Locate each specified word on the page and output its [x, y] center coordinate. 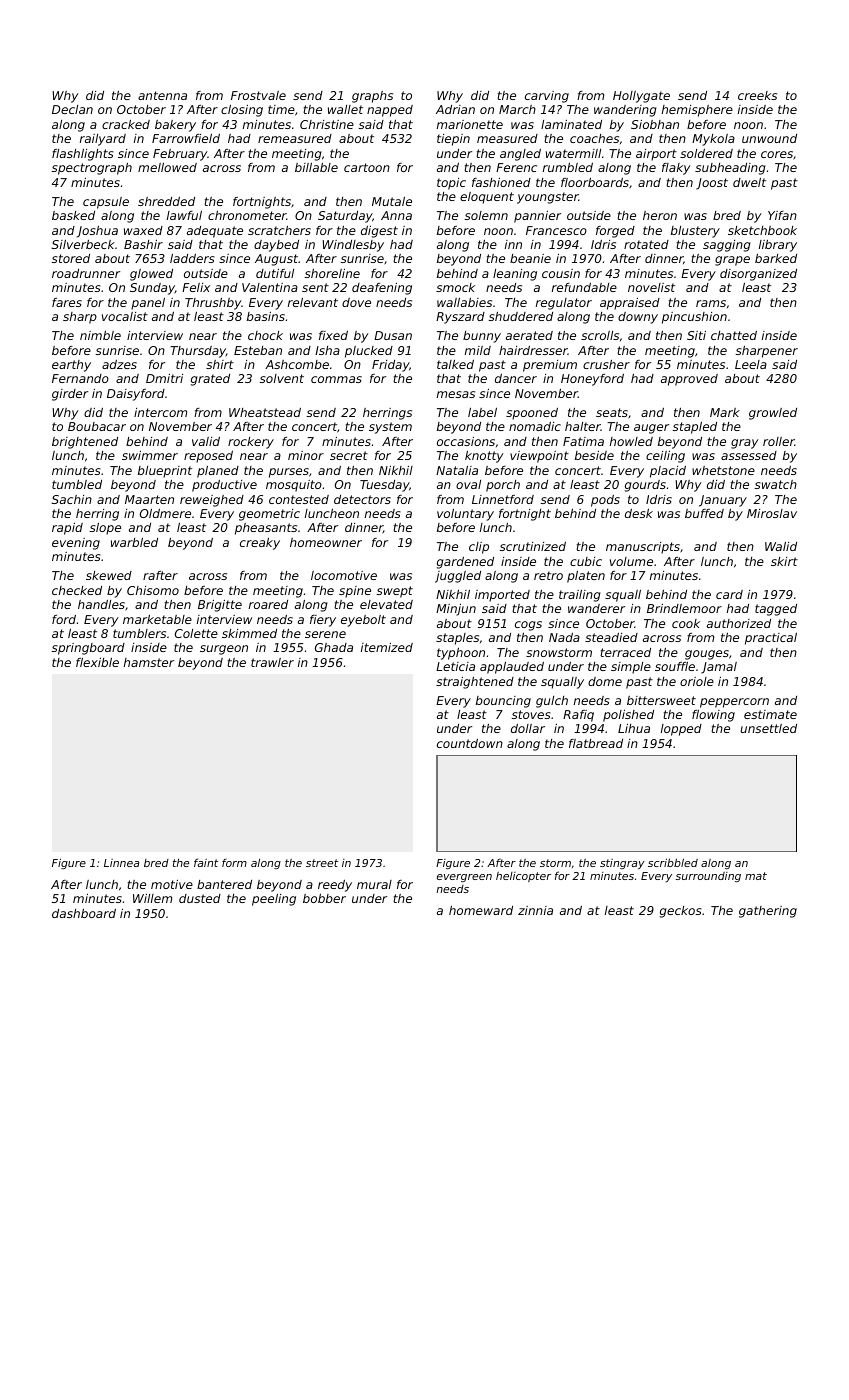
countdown [470, 743]
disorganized [758, 275]
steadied [611, 637]
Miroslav [772, 513]
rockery [251, 443]
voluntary [465, 515]
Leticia [455, 666]
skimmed [249, 633]
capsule [106, 203]
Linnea [121, 863]
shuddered [521, 316]
